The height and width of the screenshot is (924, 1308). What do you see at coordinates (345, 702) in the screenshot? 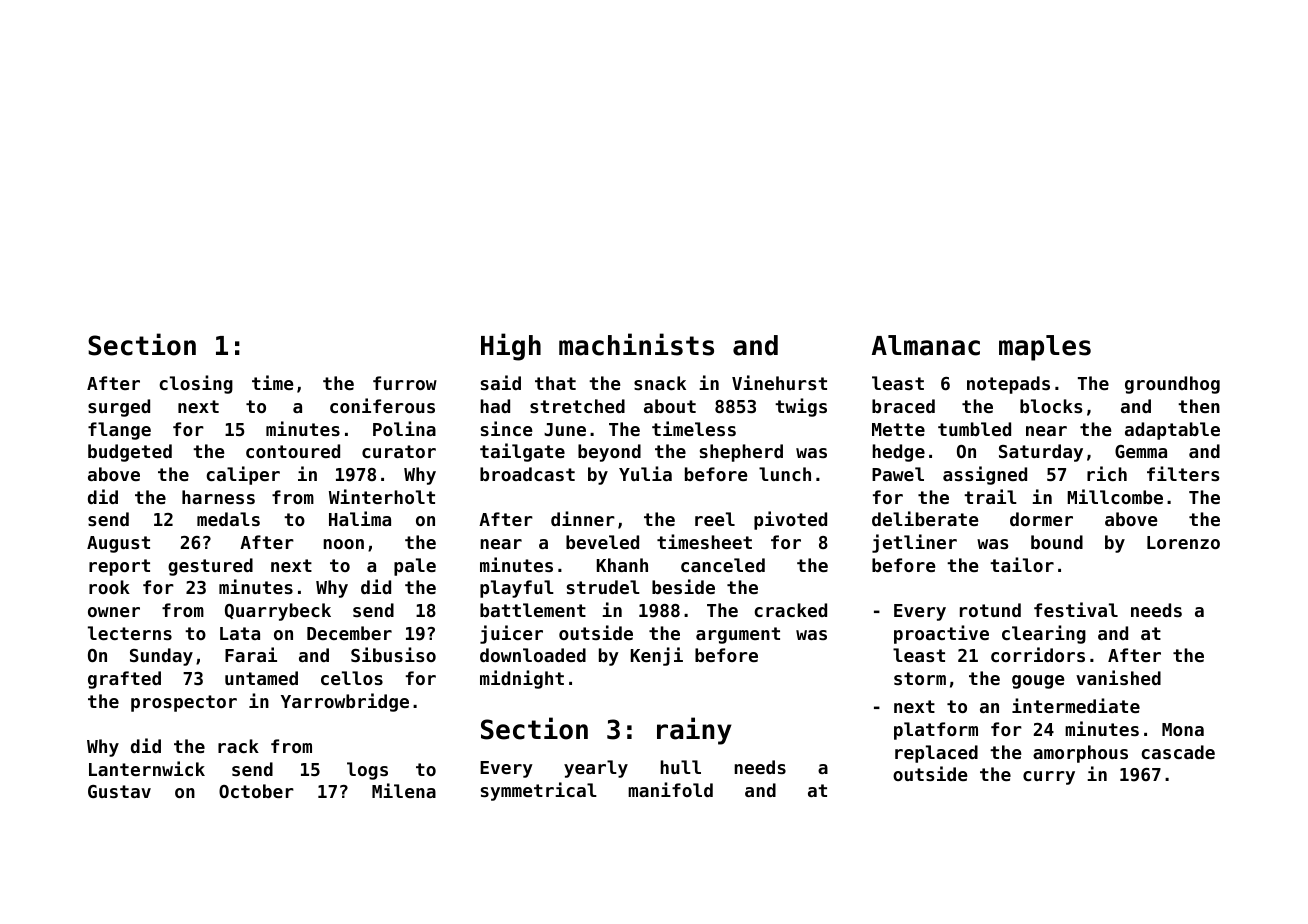
I see `Yarrowbridge` at bounding box center [345, 702].
